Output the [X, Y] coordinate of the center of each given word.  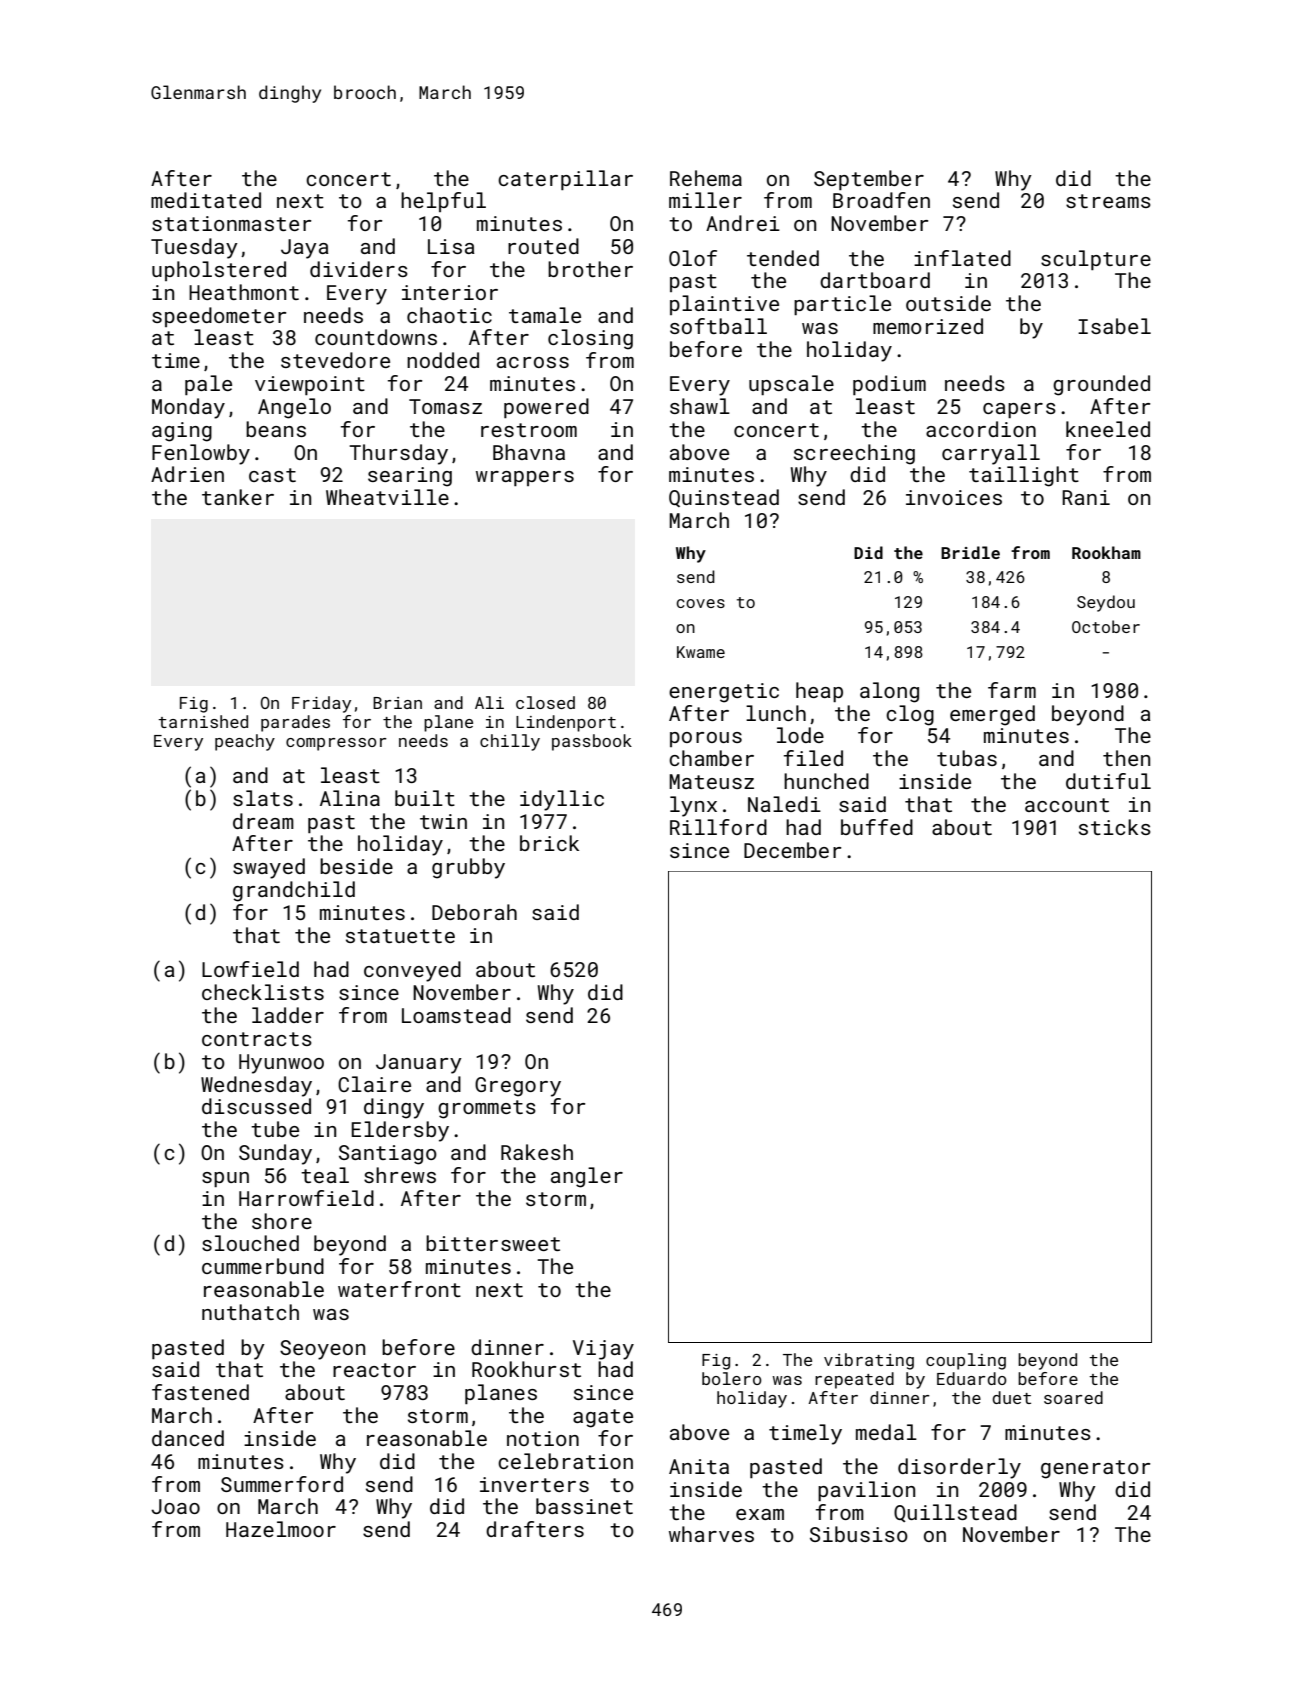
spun [225, 1179]
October [1106, 626]
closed [545, 702]
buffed [877, 827]
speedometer [219, 317]
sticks [1115, 827]
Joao [175, 1506]
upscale [791, 385]
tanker [238, 497]
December [792, 850]
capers [1019, 410]
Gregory [518, 1087]
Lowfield [250, 969]
